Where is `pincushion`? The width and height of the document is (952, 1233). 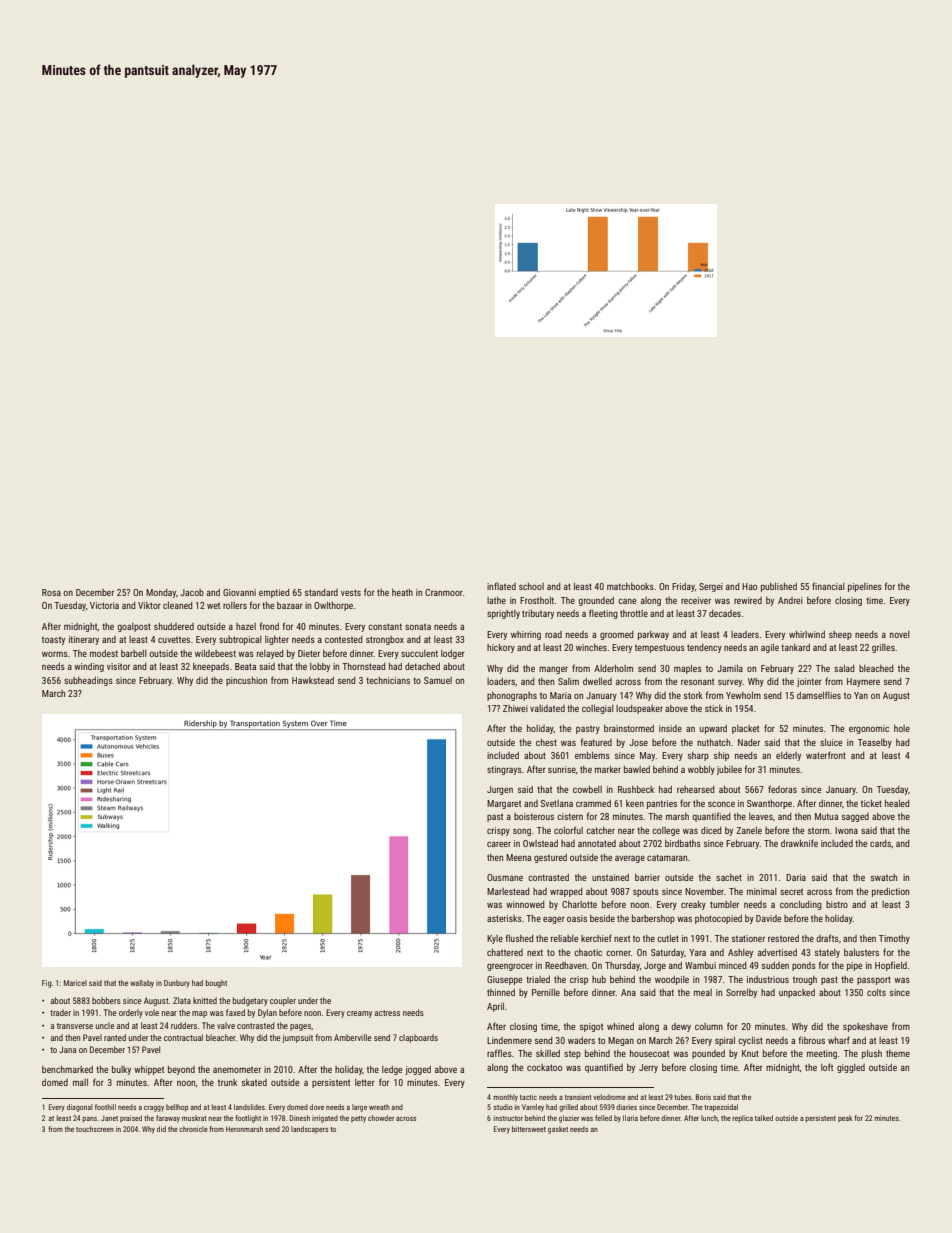 pincushion is located at coordinates (246, 681).
